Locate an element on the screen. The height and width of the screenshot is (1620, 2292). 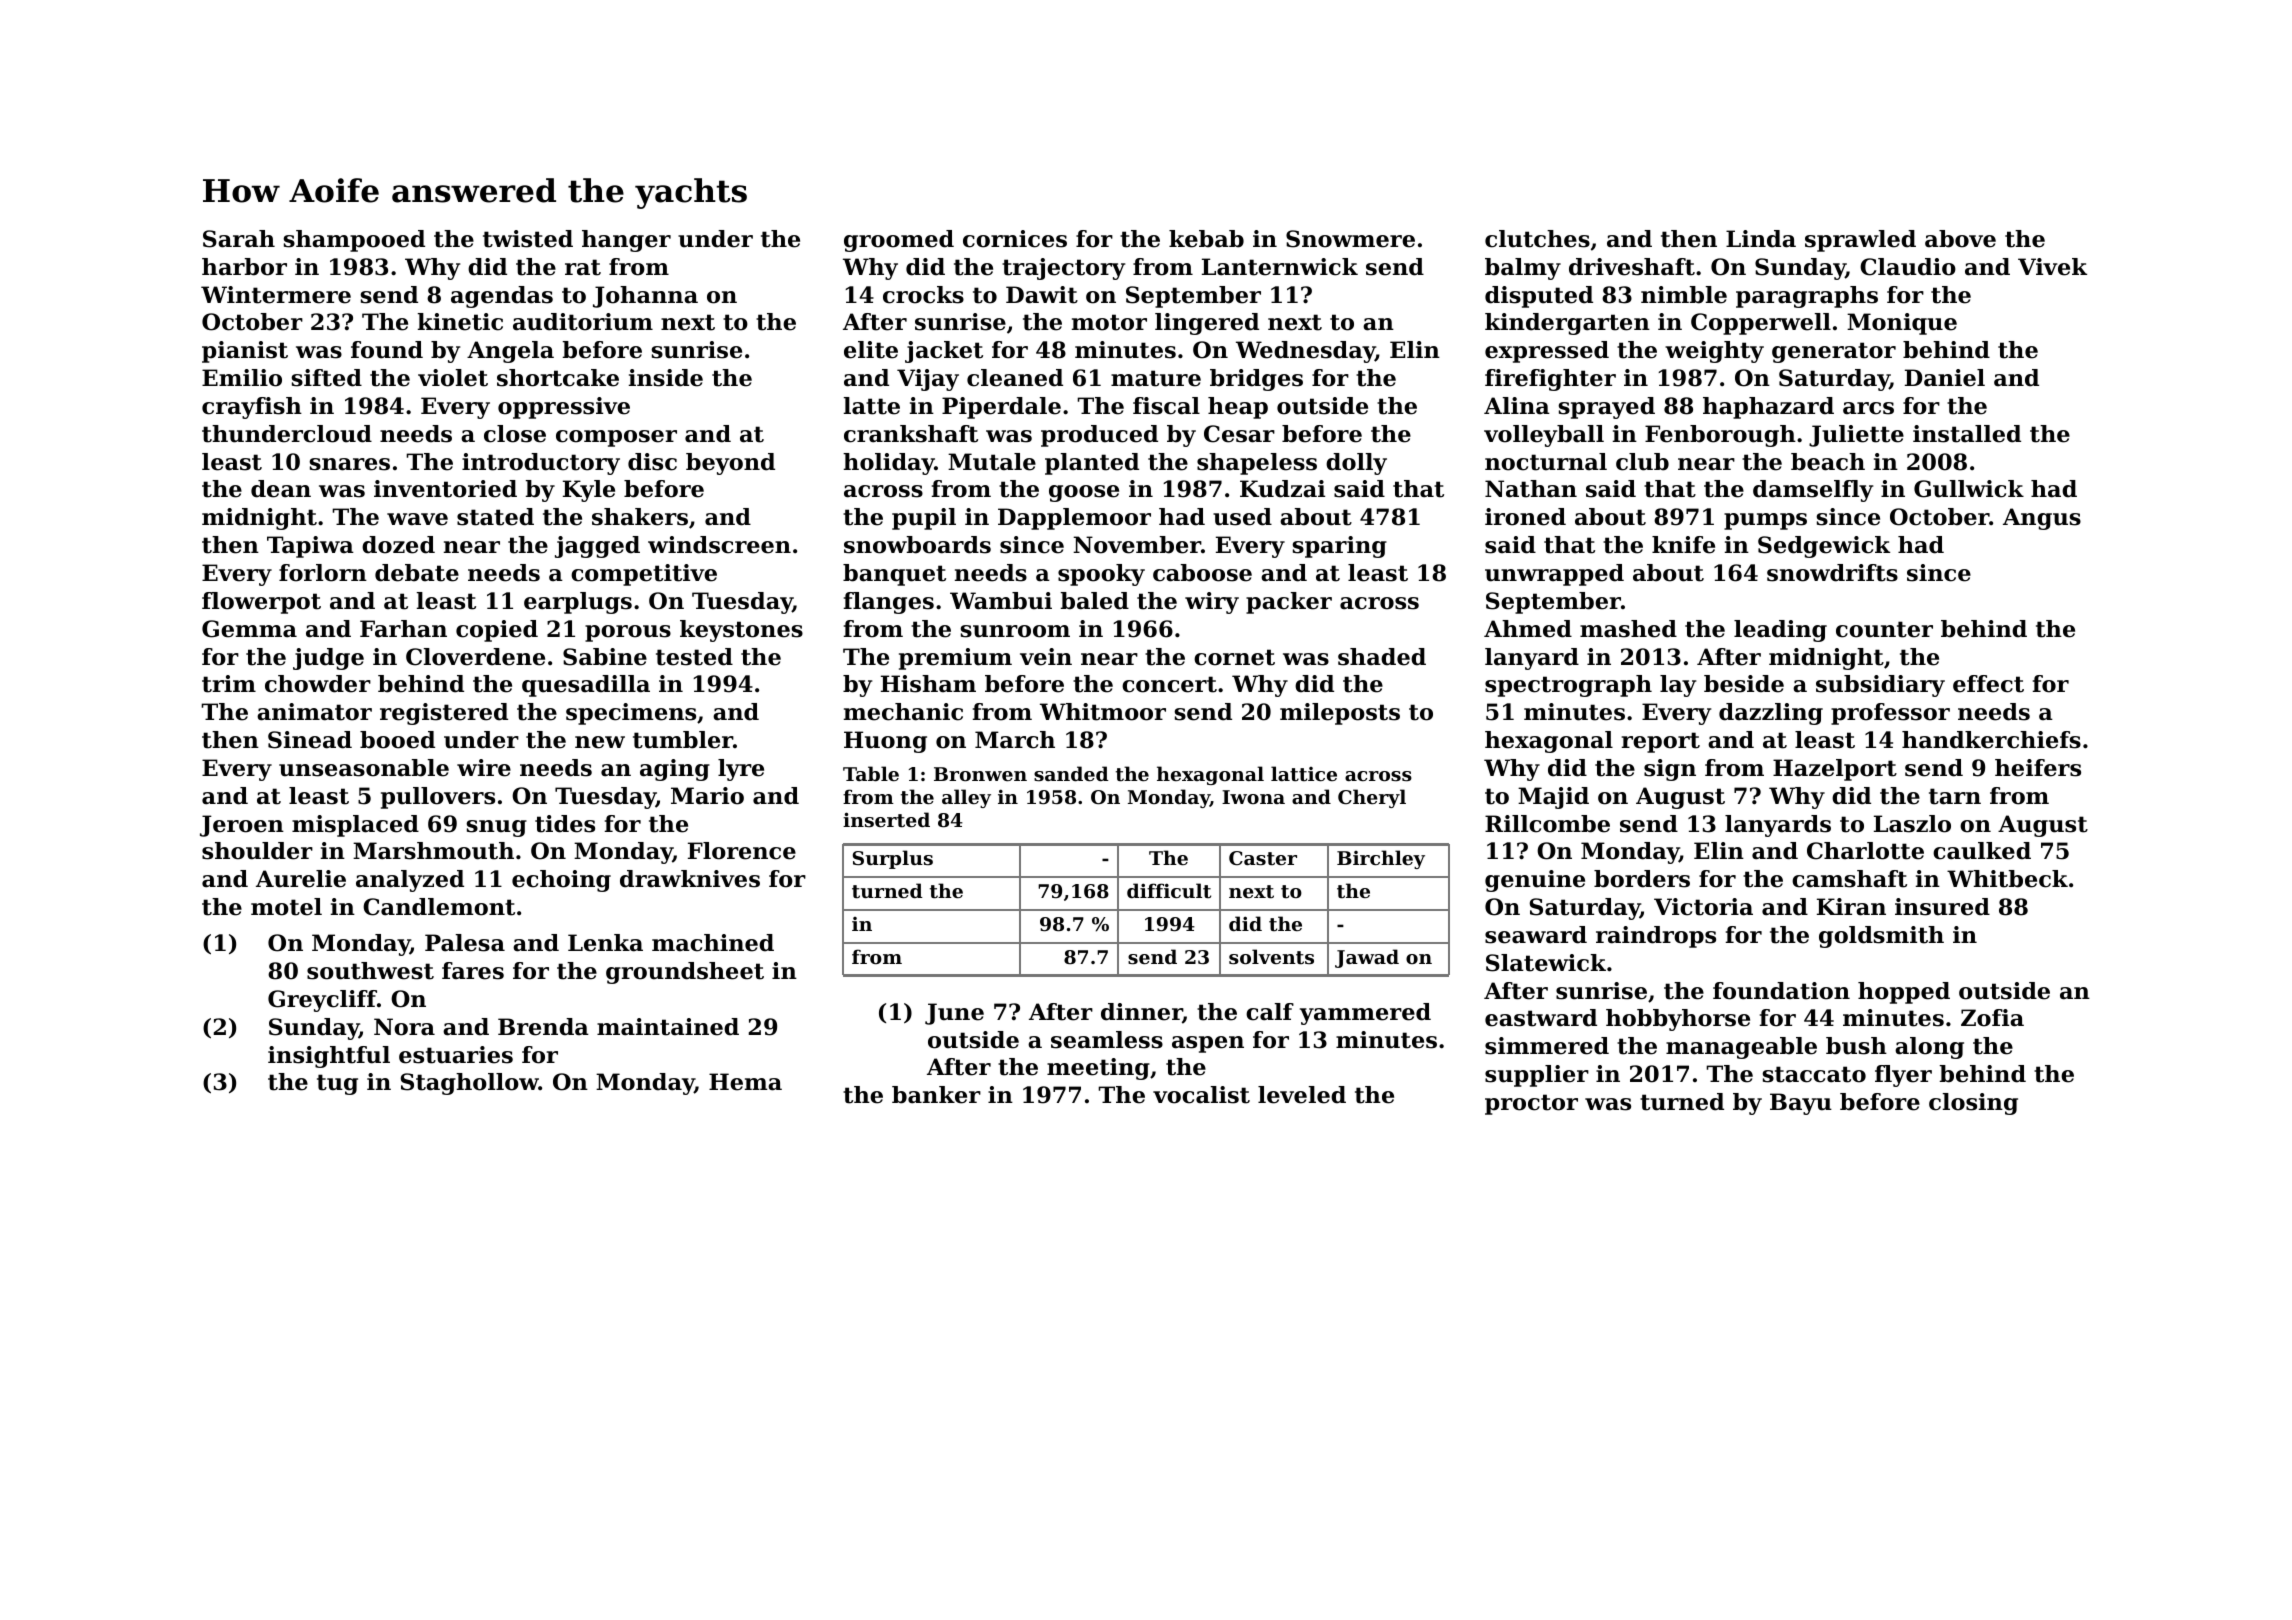
proctor is located at coordinates (1531, 1104).
